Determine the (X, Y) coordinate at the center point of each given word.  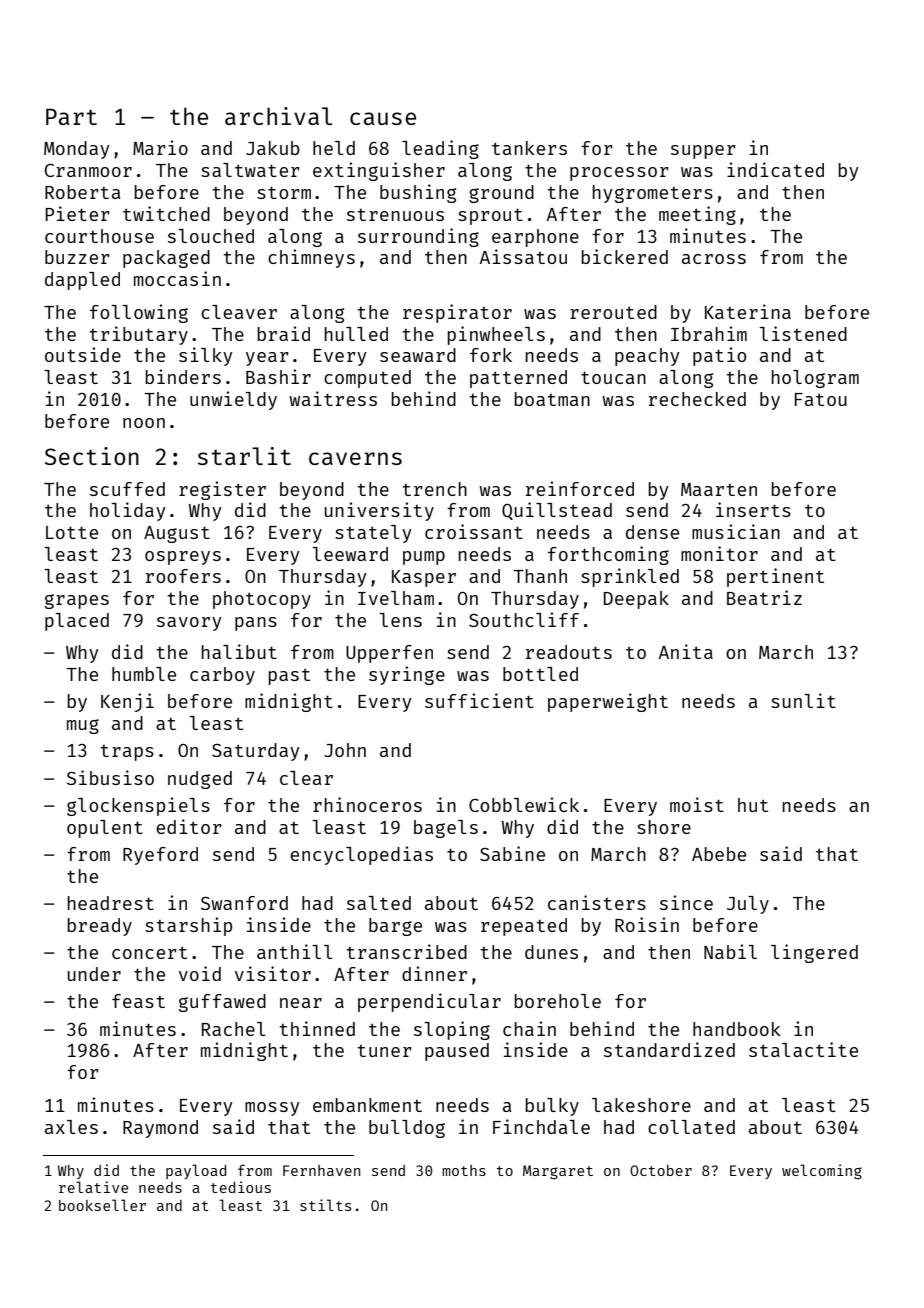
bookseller (102, 1205)
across (714, 259)
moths (464, 1170)
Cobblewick (524, 804)
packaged (166, 259)
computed (367, 379)
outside (83, 354)
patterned (518, 379)
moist (697, 804)
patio (719, 356)
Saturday (256, 752)
